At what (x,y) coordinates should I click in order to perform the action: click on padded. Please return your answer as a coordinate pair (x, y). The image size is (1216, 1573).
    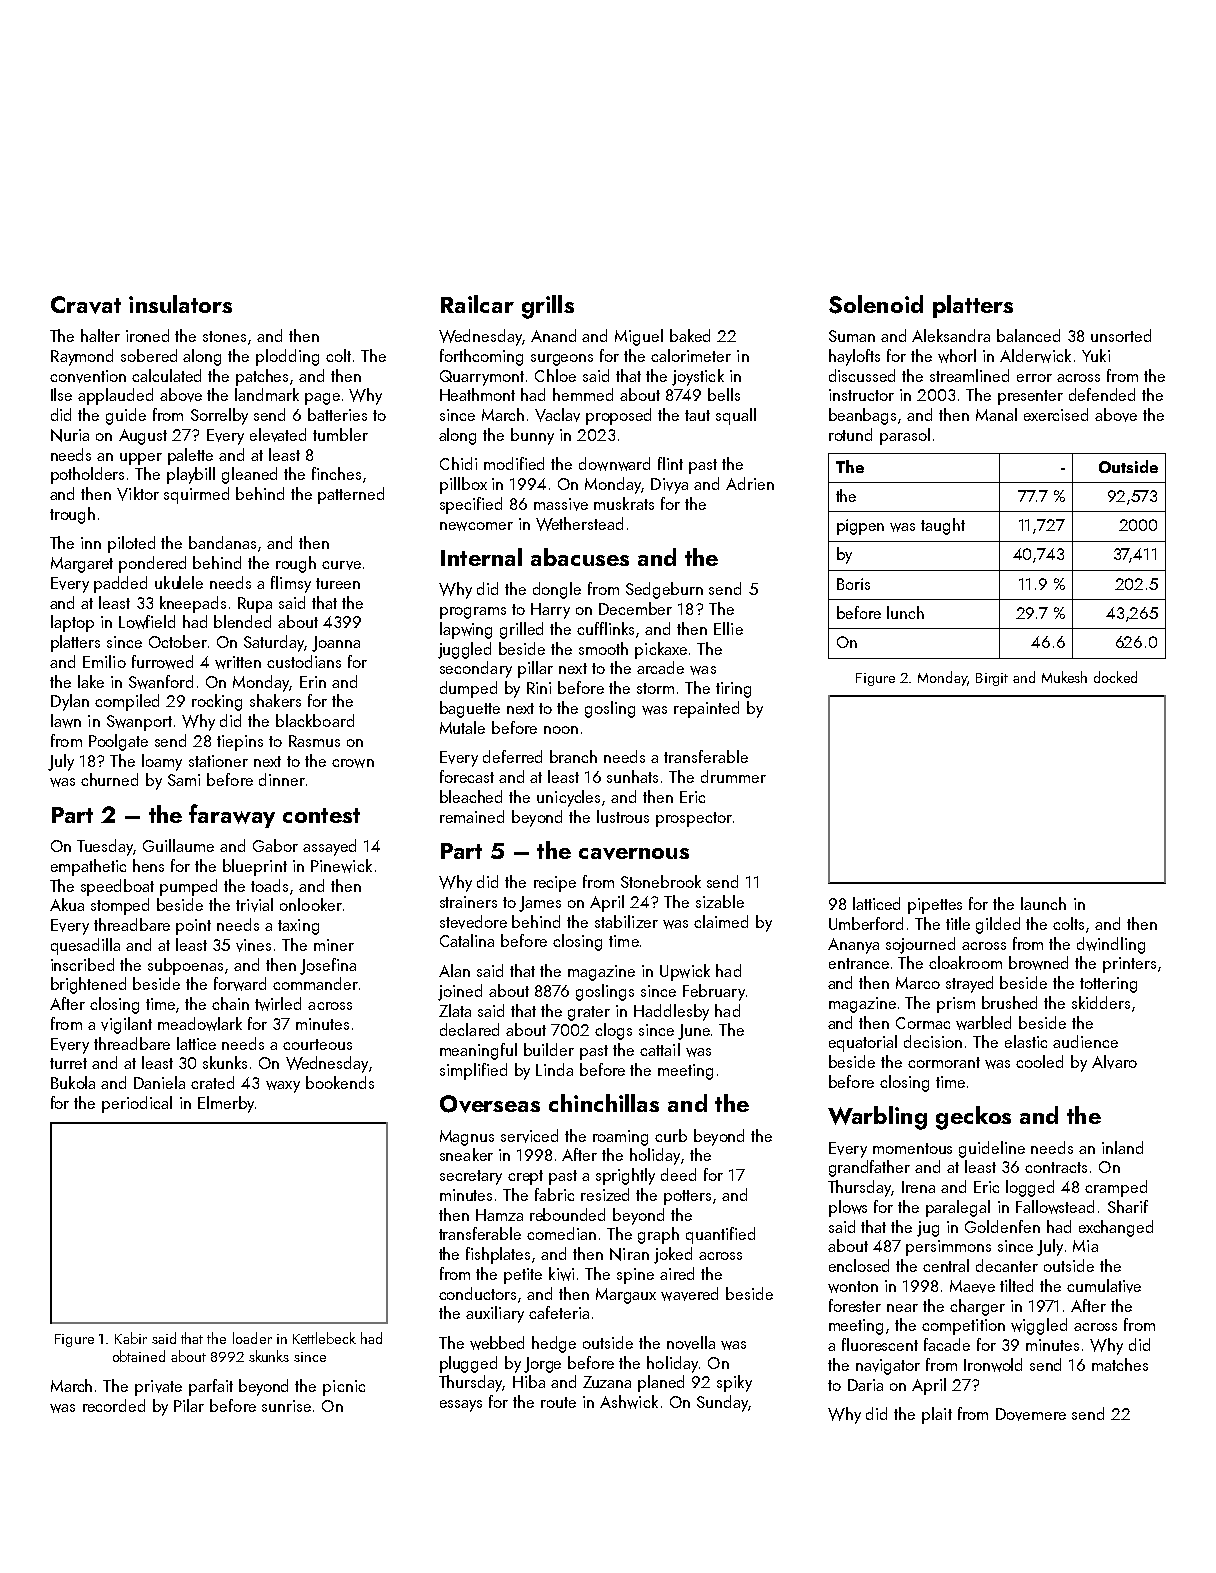
    Looking at the image, I should click on (120, 584).
